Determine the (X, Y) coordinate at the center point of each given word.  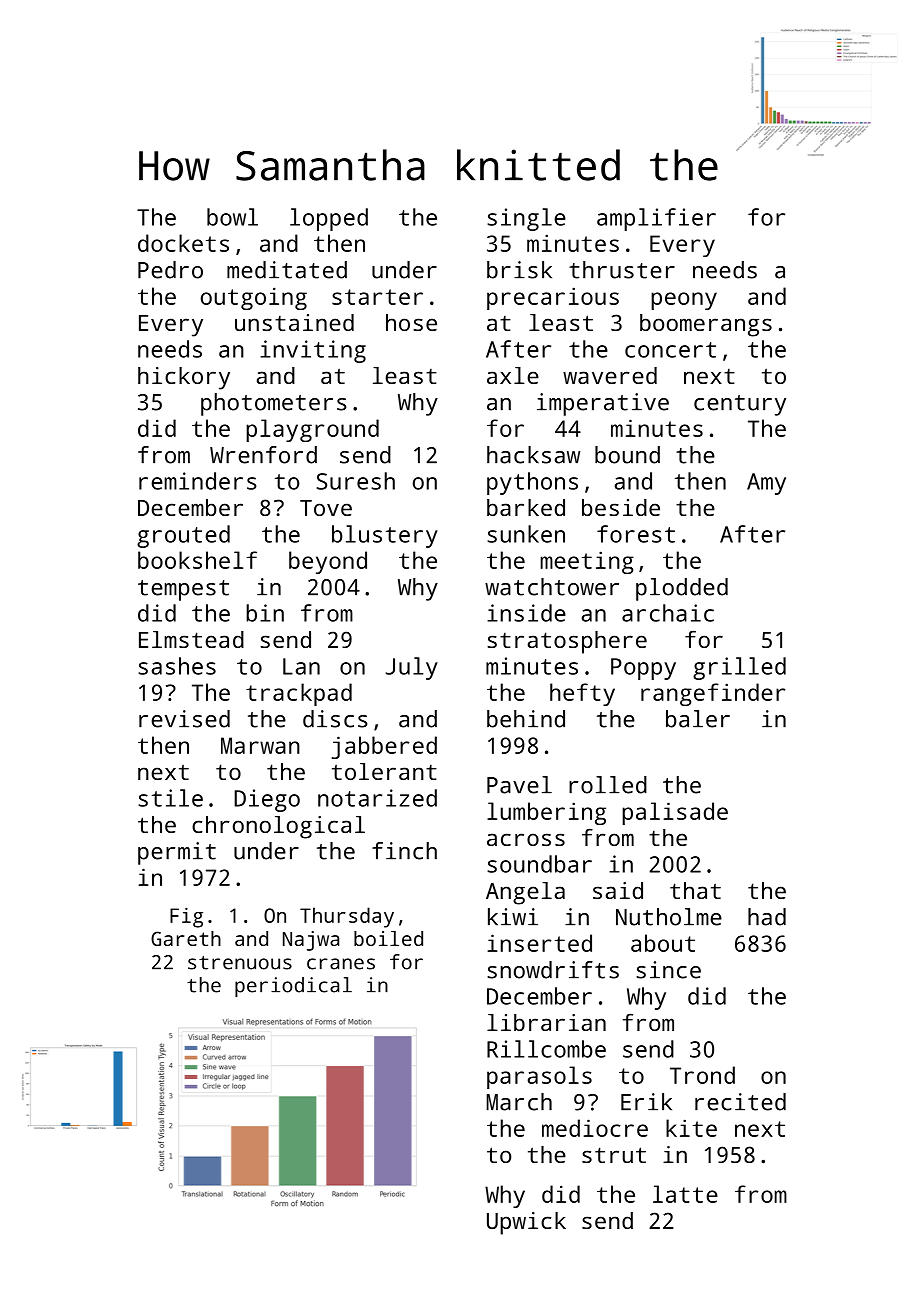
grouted (183, 536)
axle (513, 375)
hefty (582, 694)
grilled (739, 668)
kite (691, 1128)
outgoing (254, 298)
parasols (539, 1077)
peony (684, 301)
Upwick (526, 1223)
